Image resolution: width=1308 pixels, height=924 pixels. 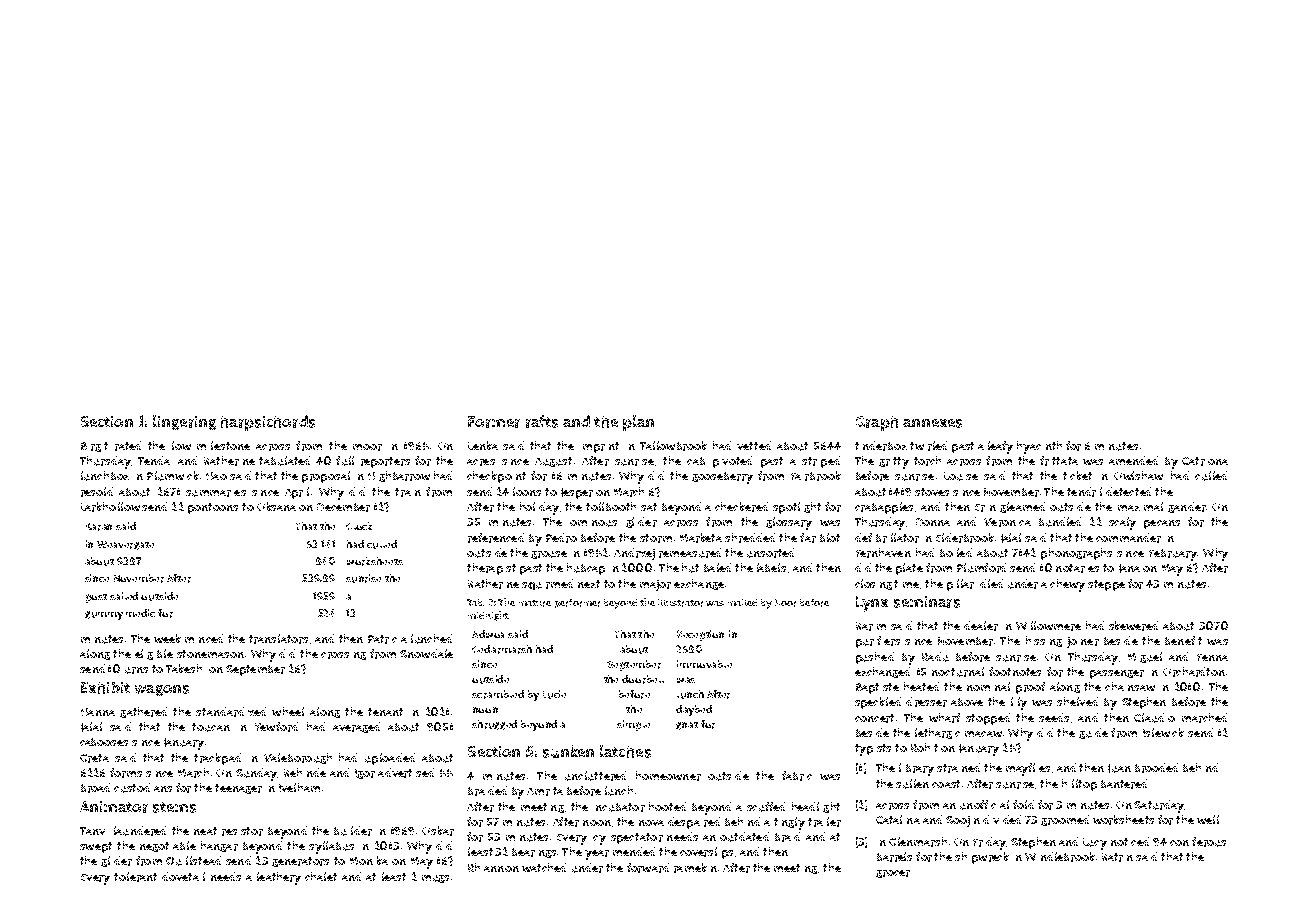 What do you see at coordinates (956, 552) in the image?
I see `boiled` at bounding box center [956, 552].
